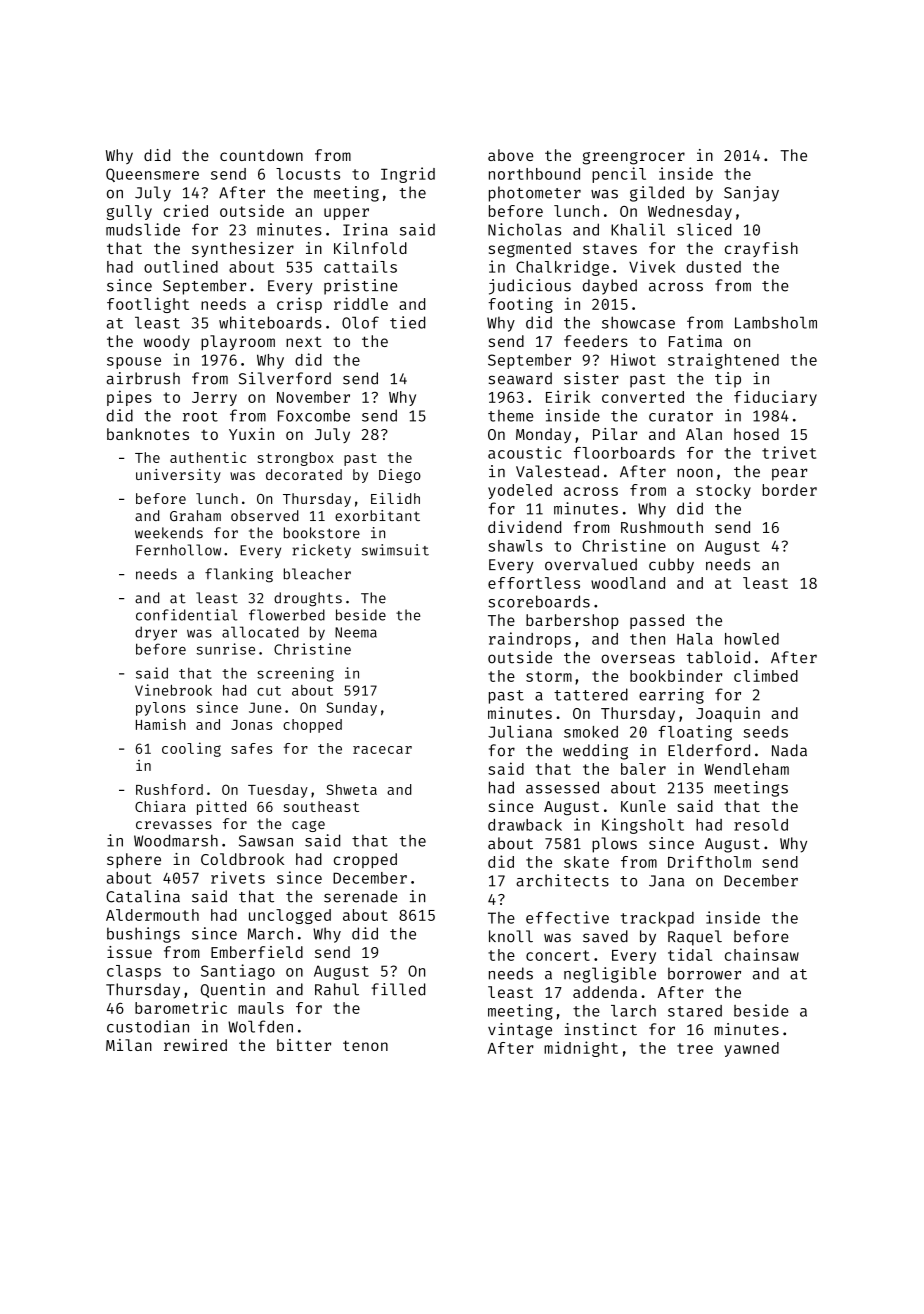 This screenshot has height=1314, width=924. What do you see at coordinates (524, 229) in the screenshot?
I see `Nicholas` at bounding box center [524, 229].
